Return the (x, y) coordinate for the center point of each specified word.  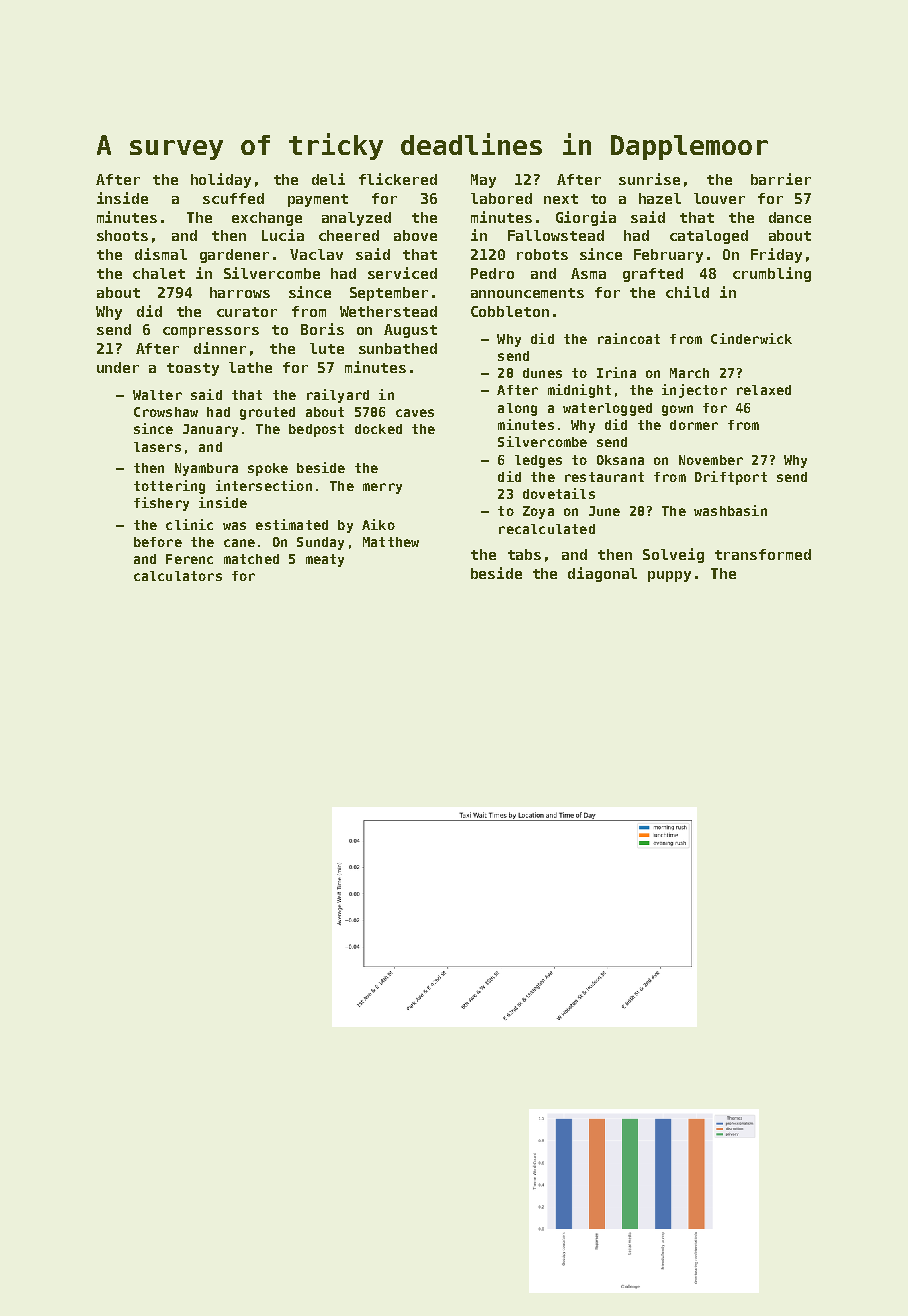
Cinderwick (751, 338)
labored (501, 198)
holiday (221, 180)
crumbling (772, 274)
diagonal (602, 574)
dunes (542, 373)
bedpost (316, 430)
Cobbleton (510, 311)
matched (251, 559)
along (517, 409)
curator (247, 312)
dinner (220, 348)
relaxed (764, 390)
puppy (669, 576)
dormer (694, 425)
